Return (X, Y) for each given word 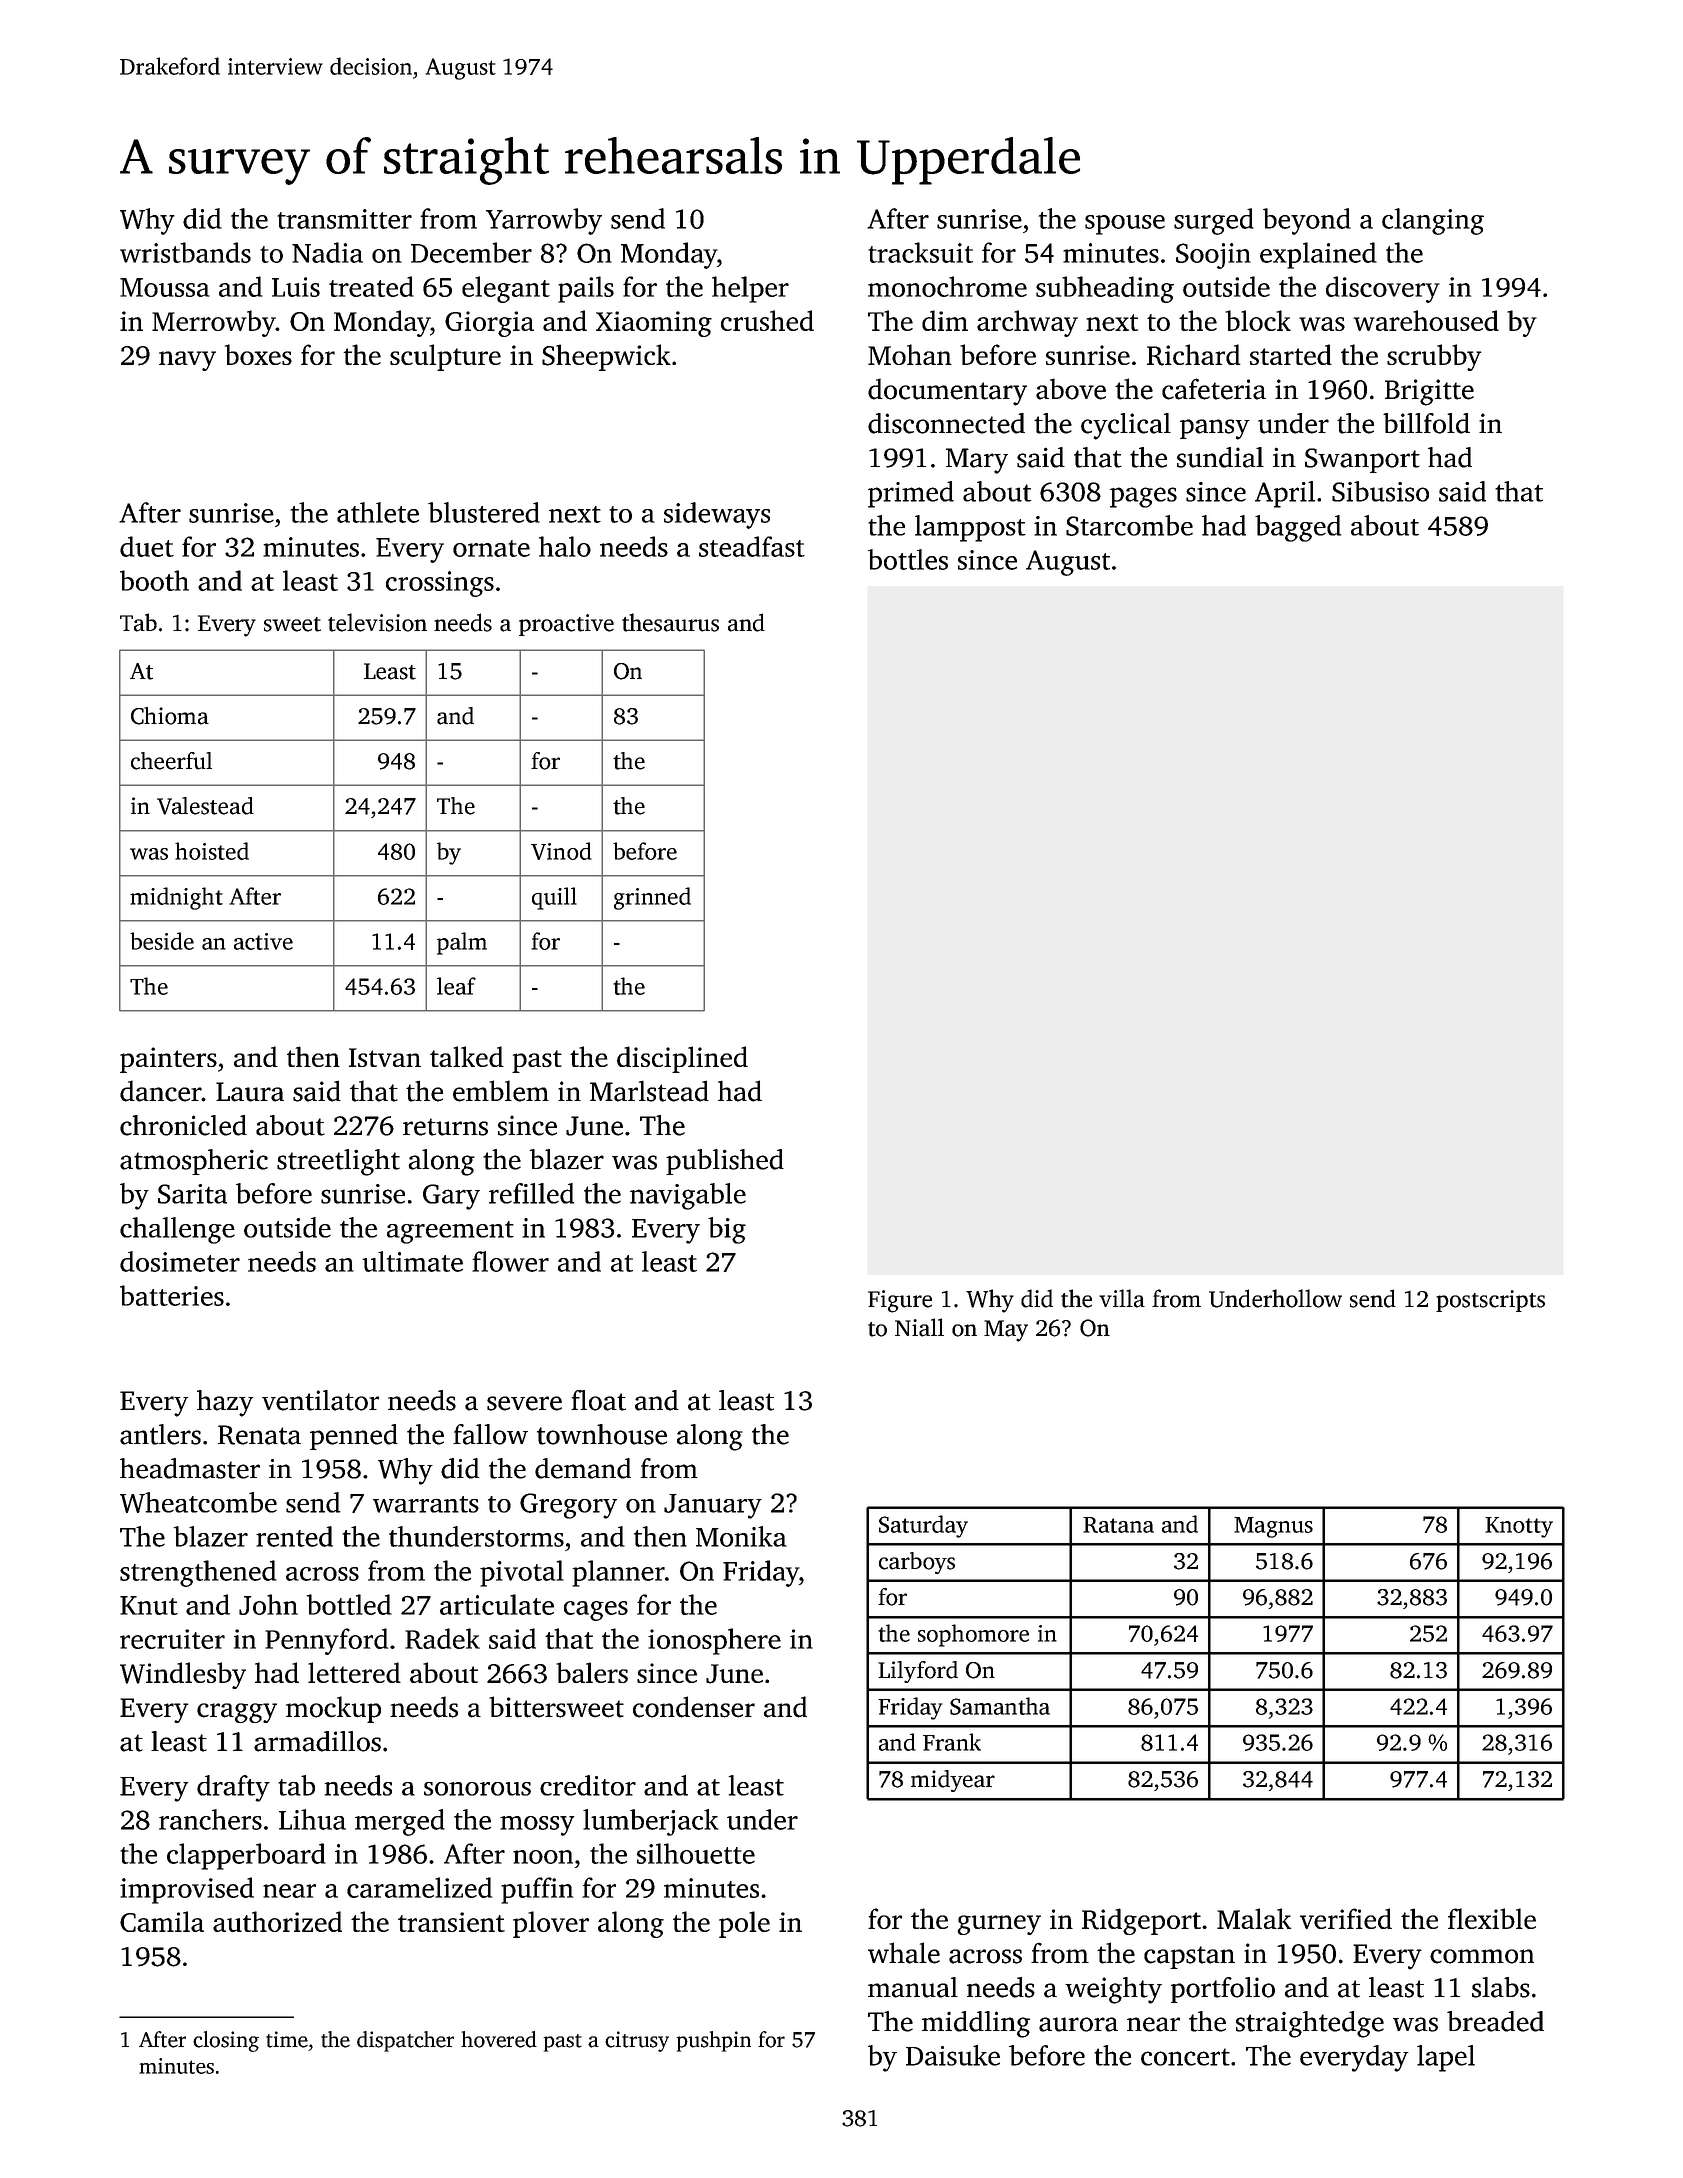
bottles (908, 559)
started (1291, 354)
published (725, 1162)
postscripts (1490, 1301)
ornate (491, 548)
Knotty (1519, 1527)
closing (226, 2041)
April (1285, 494)
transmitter (344, 219)
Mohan (910, 354)
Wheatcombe (198, 1502)
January (713, 1506)
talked (467, 1056)
